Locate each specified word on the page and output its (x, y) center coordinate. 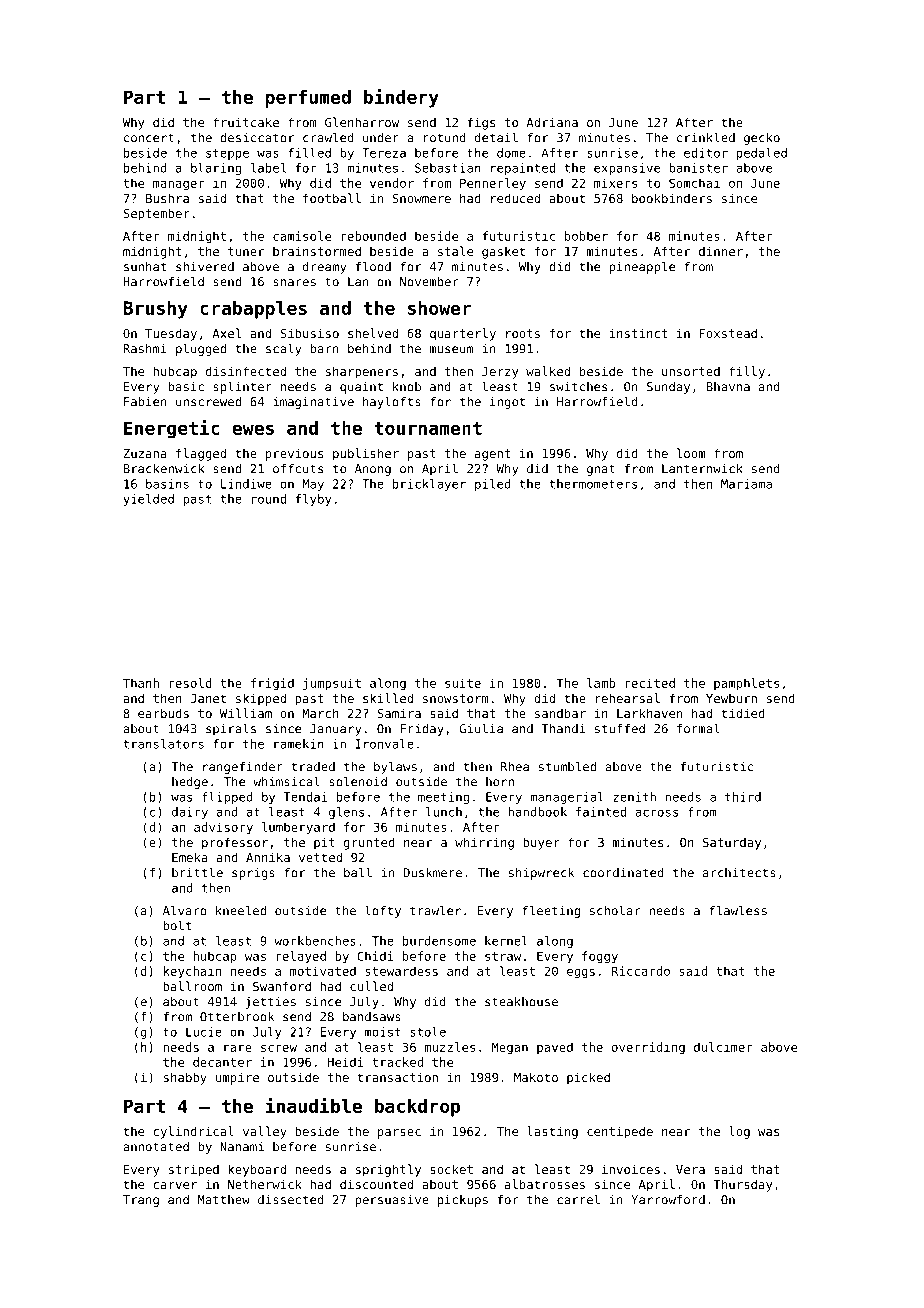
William (246, 713)
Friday (422, 730)
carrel (578, 1199)
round (269, 499)
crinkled (706, 137)
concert (149, 138)
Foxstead (728, 333)
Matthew (224, 1200)
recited (650, 683)
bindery (401, 98)
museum (452, 350)
